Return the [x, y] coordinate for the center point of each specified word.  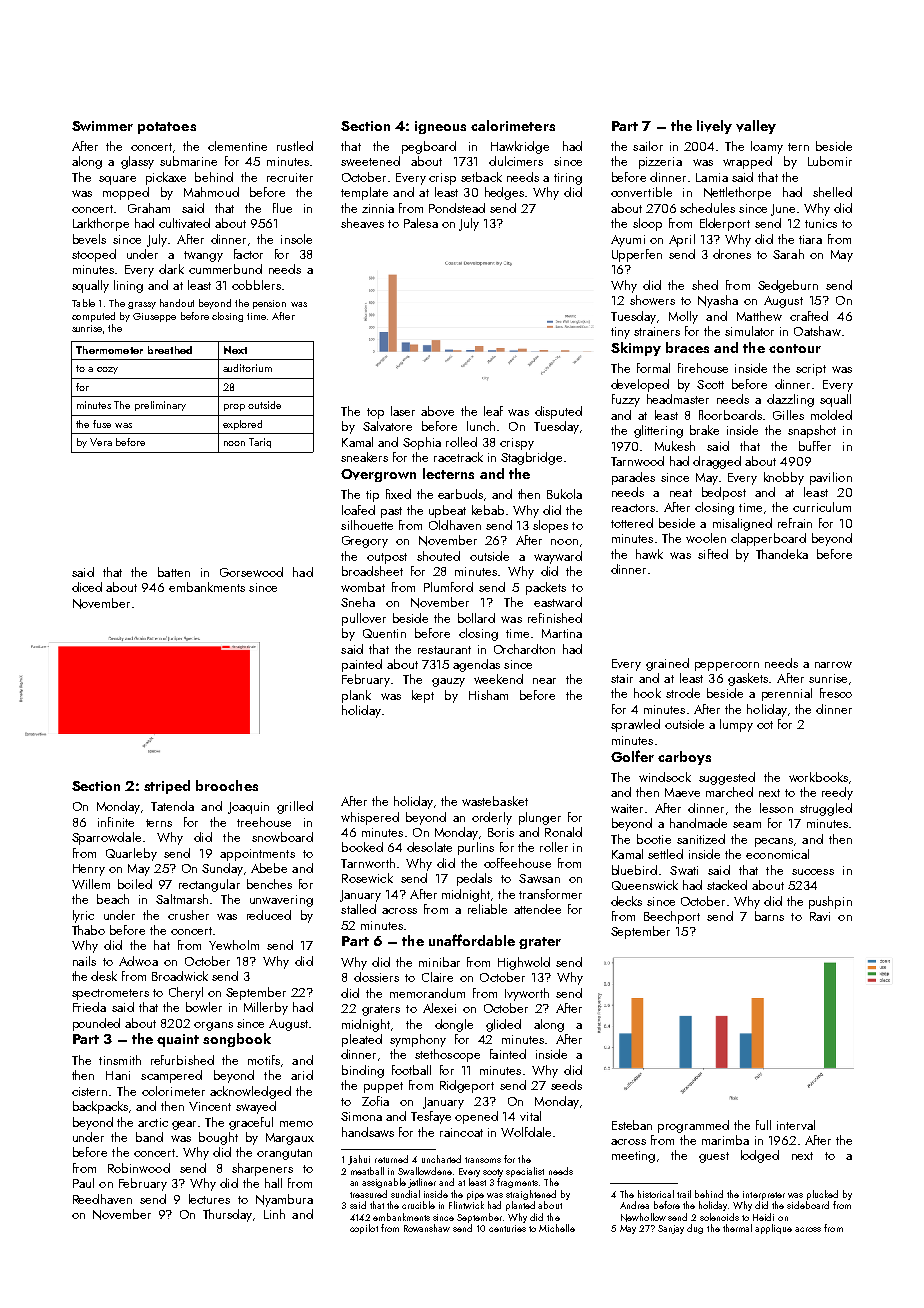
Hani [118, 1075]
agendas [476, 665]
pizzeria [660, 163]
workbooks [818, 777]
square [117, 180]
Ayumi [628, 241]
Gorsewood [251, 572]
